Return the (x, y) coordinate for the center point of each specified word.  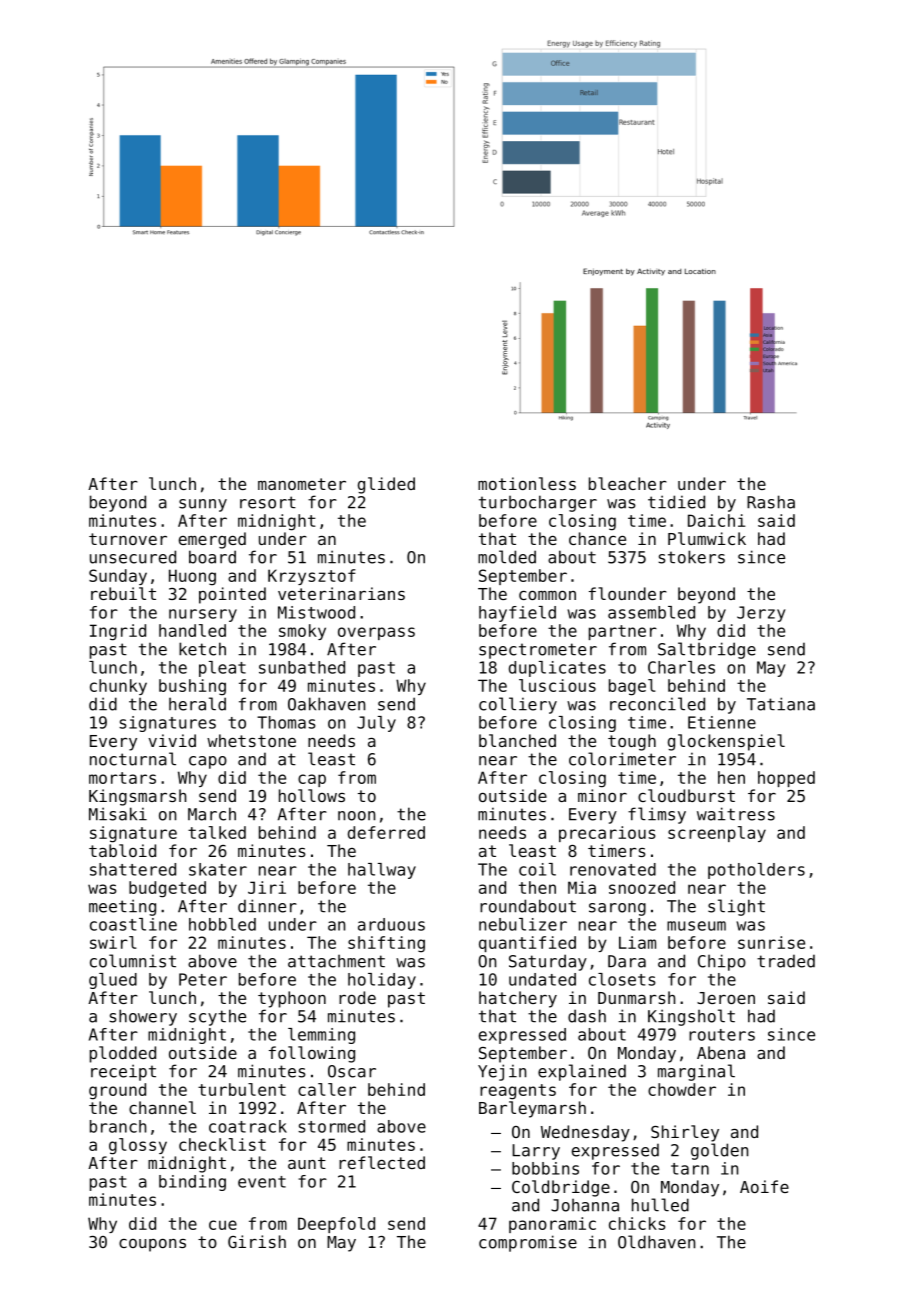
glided (386, 485)
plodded (123, 1054)
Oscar (352, 1071)
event (262, 1182)
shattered (133, 869)
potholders (756, 871)
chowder (682, 1089)
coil (537, 869)
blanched (517, 740)
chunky (118, 687)
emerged (212, 540)
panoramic (552, 1225)
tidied (676, 502)
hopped (786, 779)
